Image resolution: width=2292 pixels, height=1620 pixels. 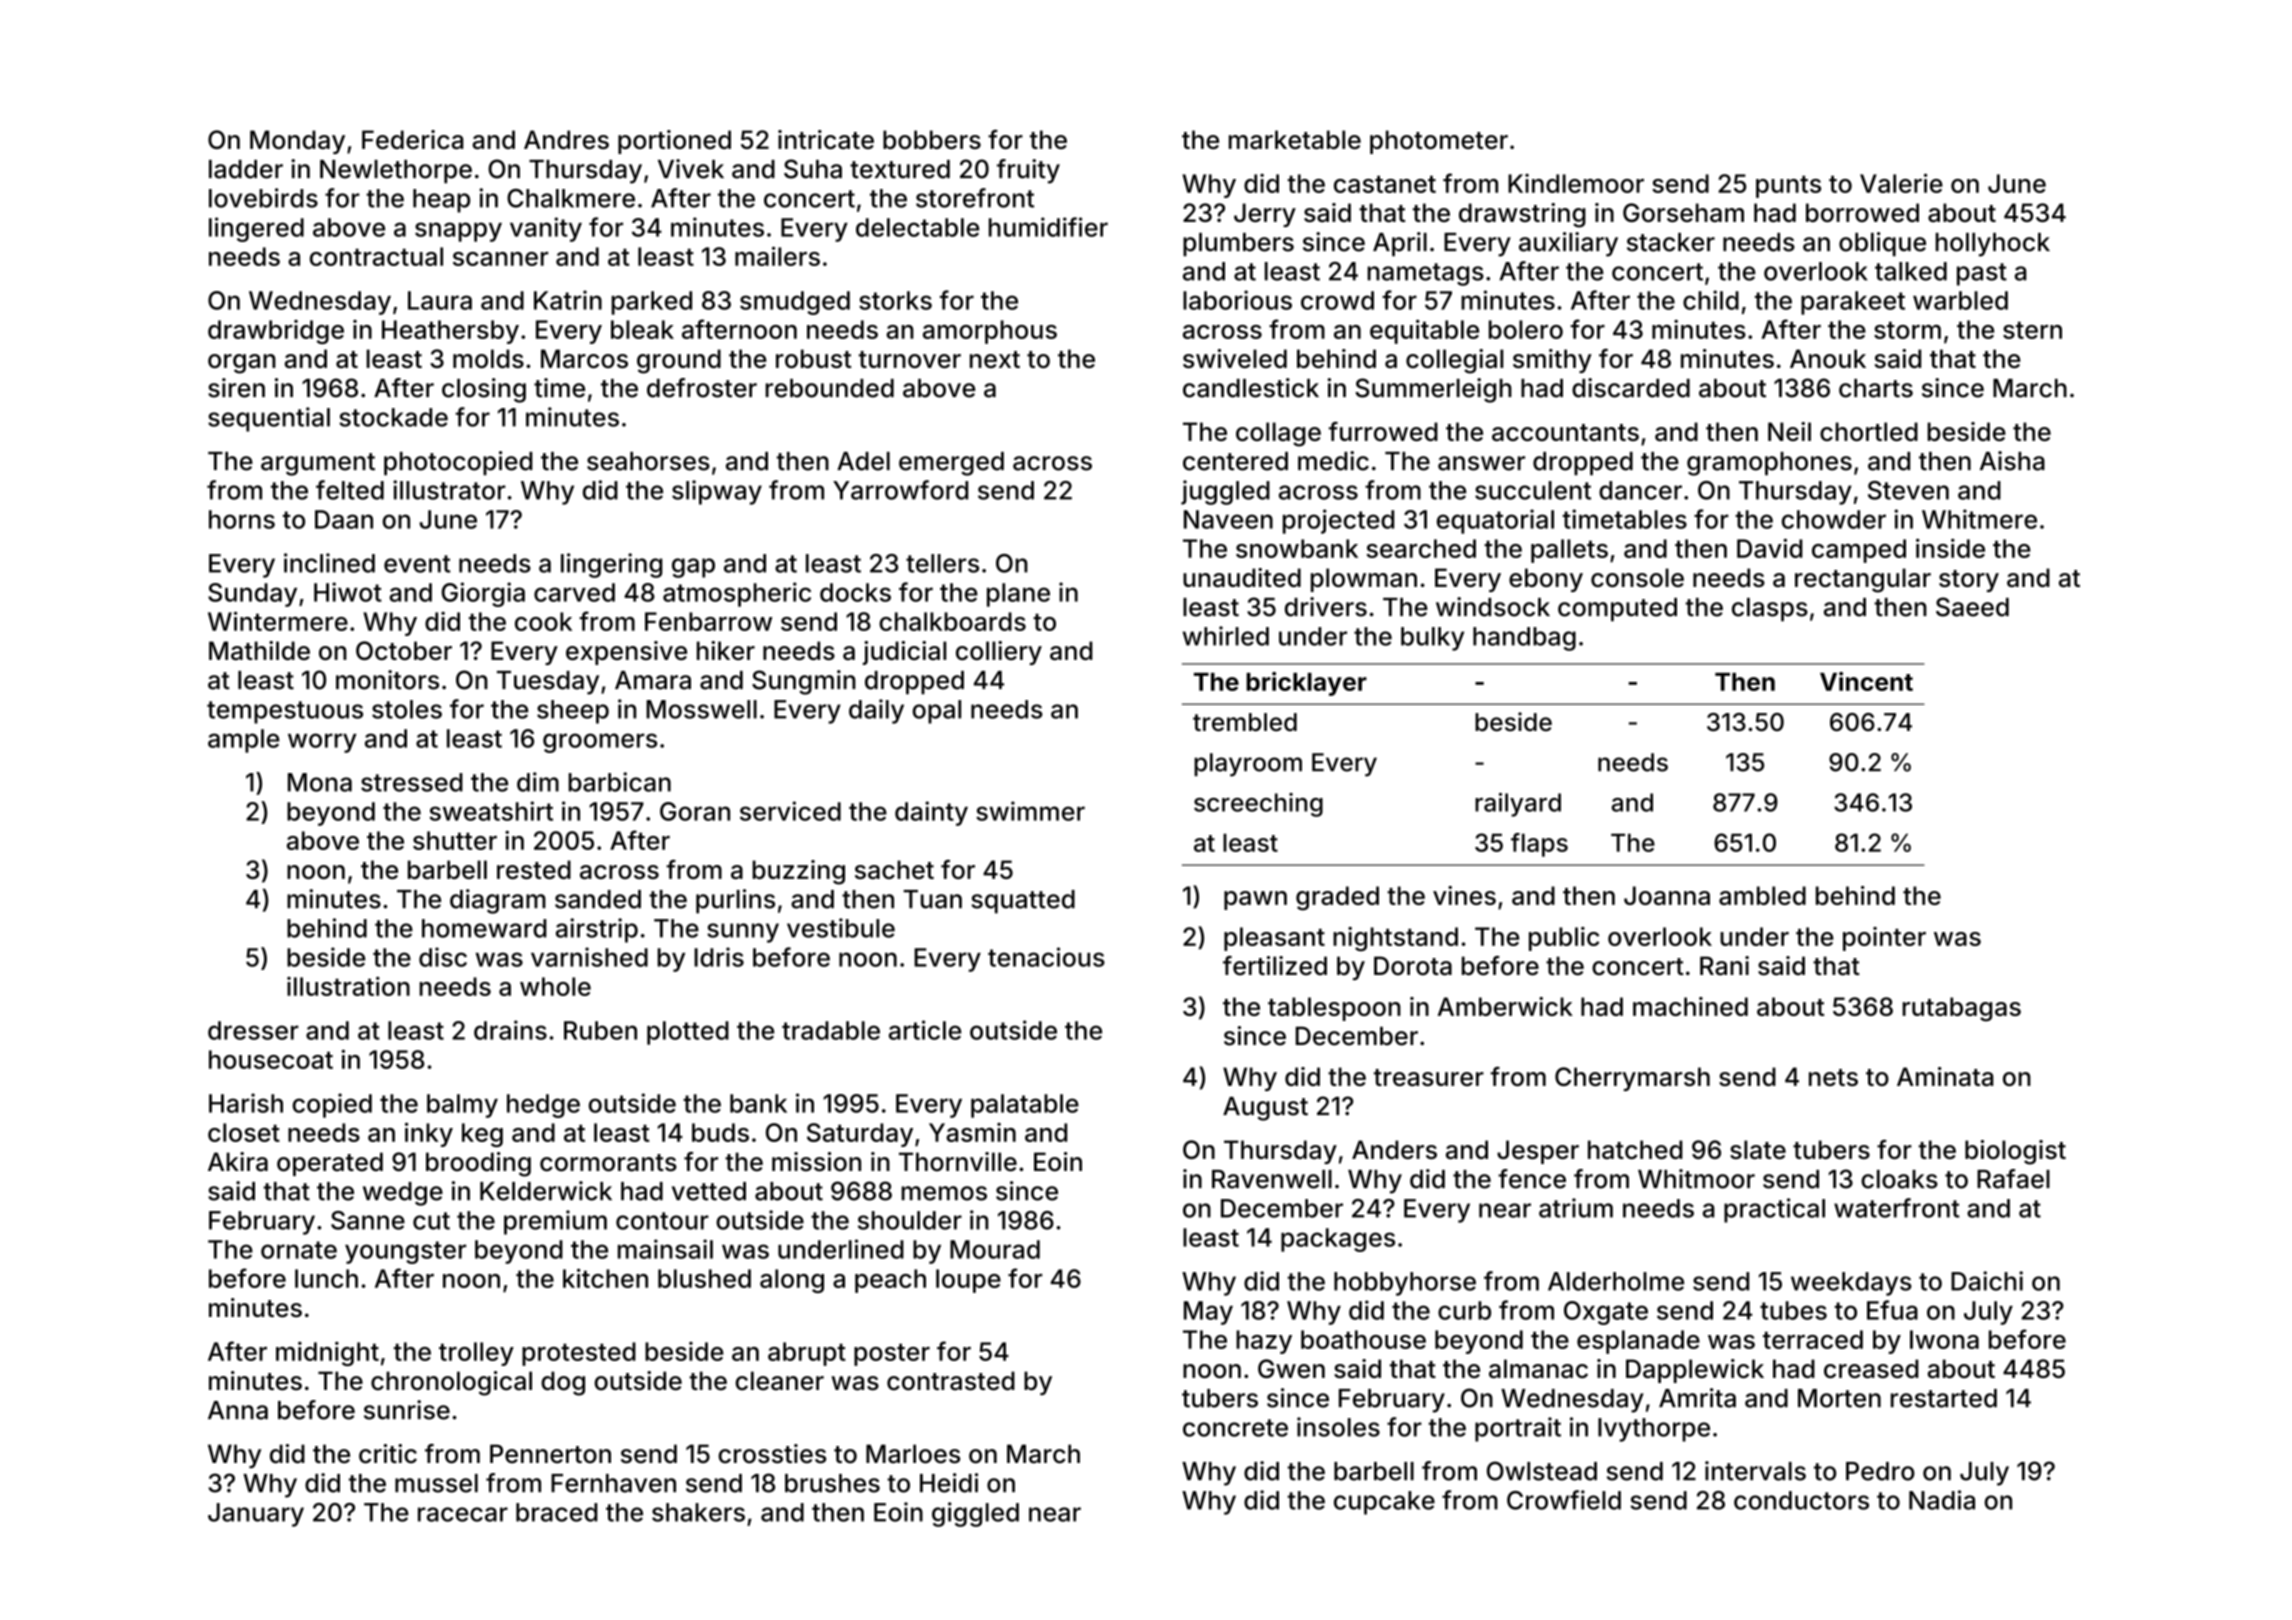 I want to click on giggled, so click(x=975, y=1514).
